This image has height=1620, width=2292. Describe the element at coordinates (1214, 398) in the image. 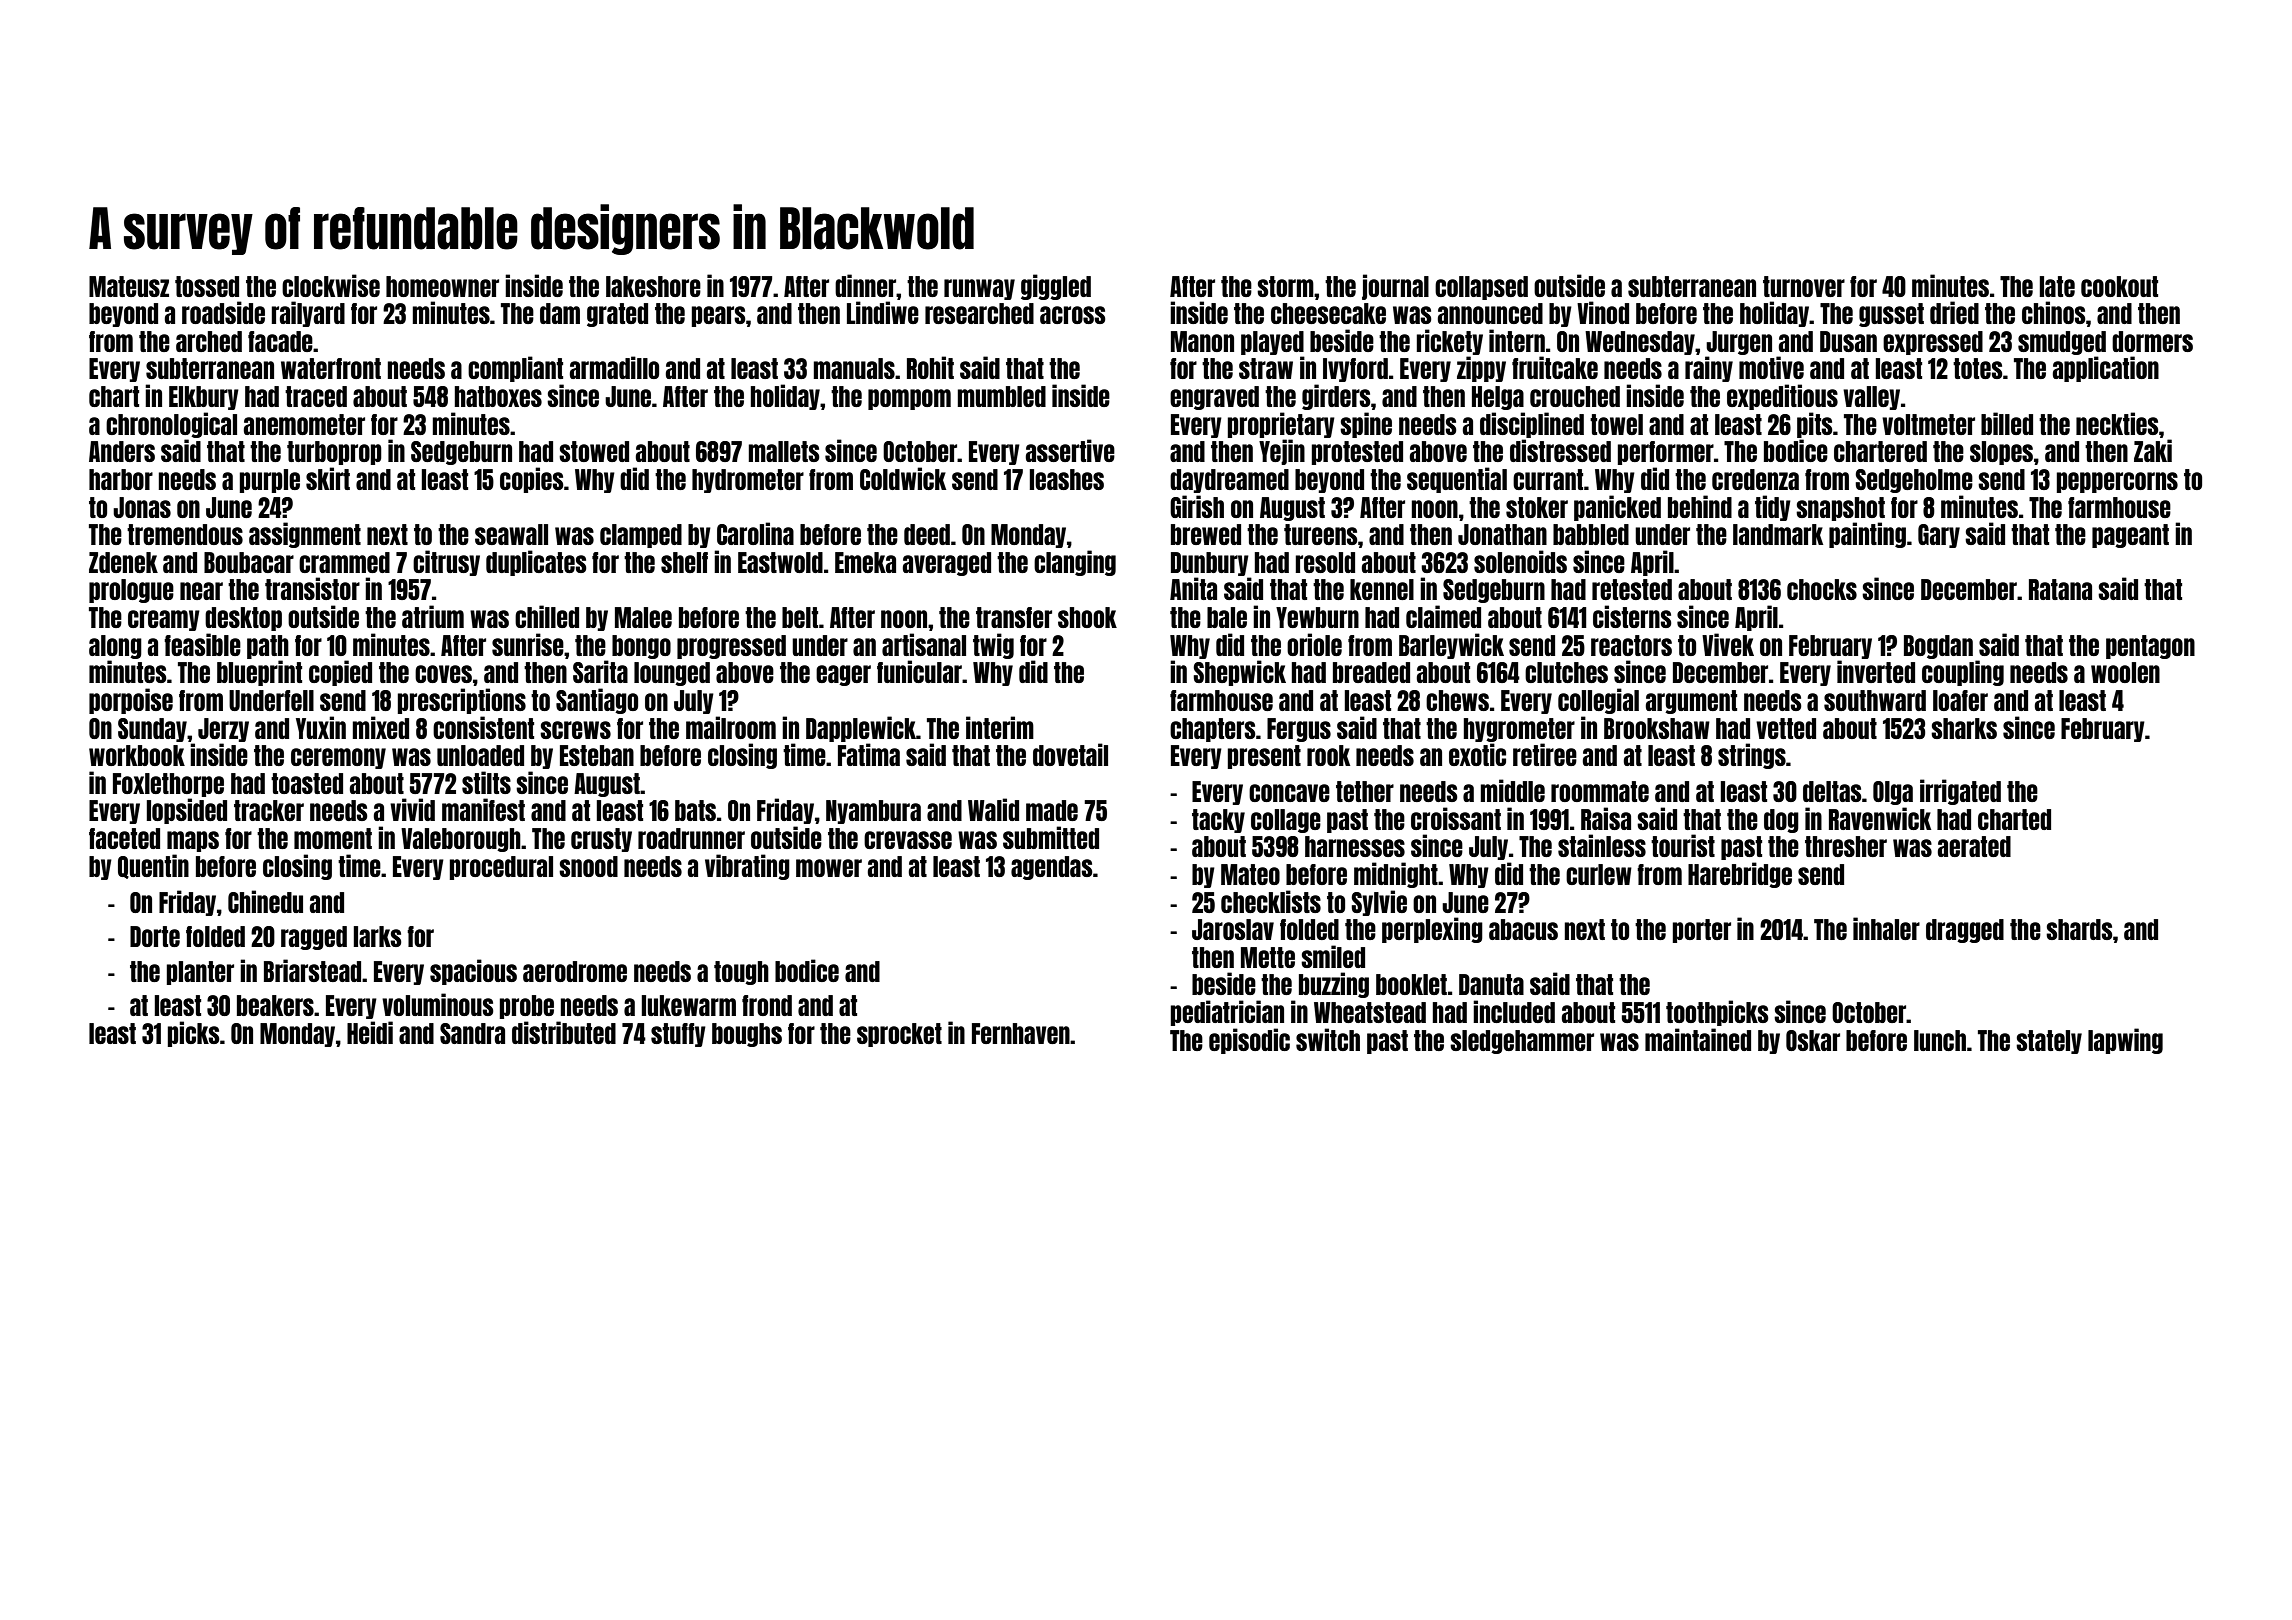

I see `engraved` at that location.
